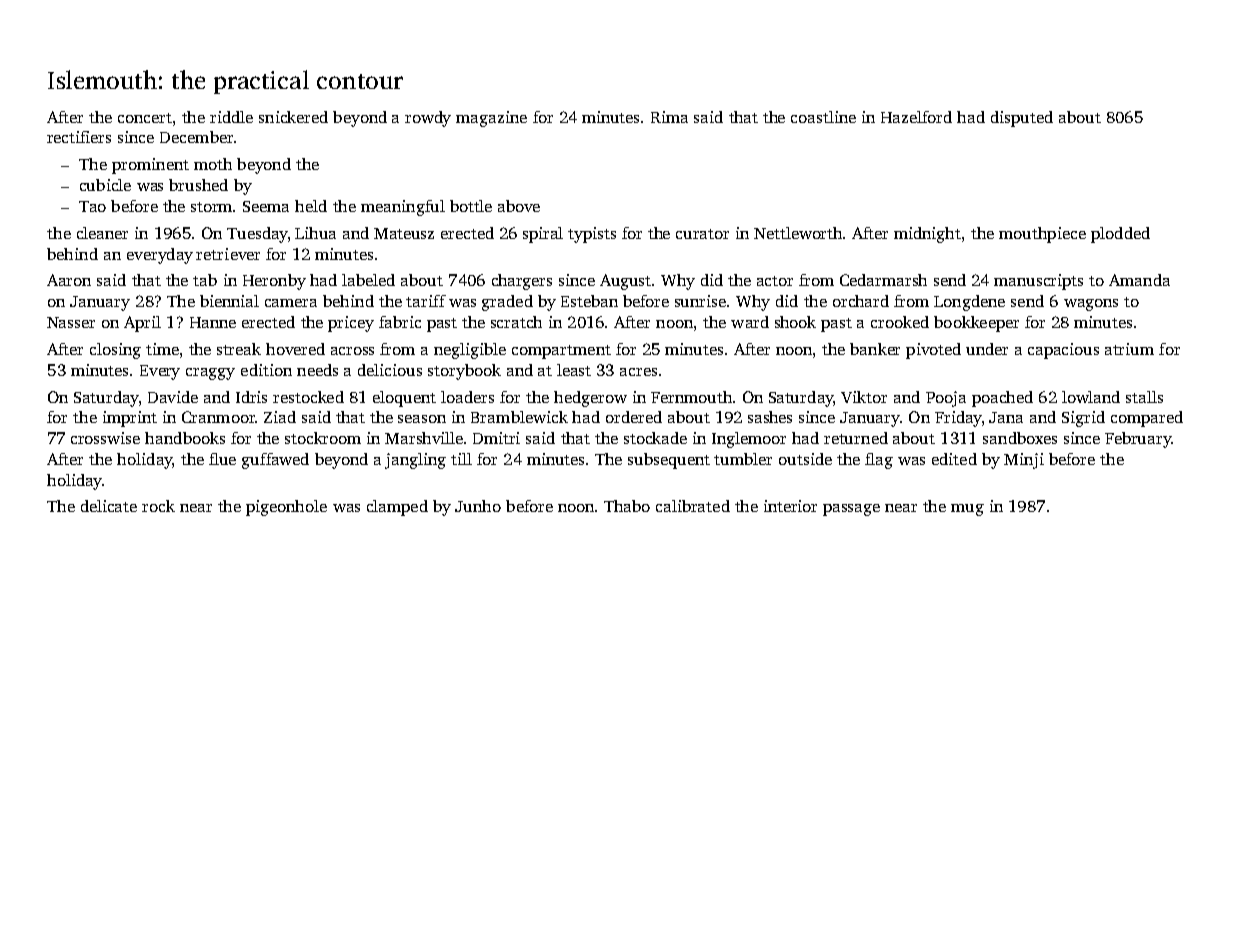 The width and height of the page is (1233, 952). What do you see at coordinates (861, 301) in the page?
I see `orchard` at bounding box center [861, 301].
